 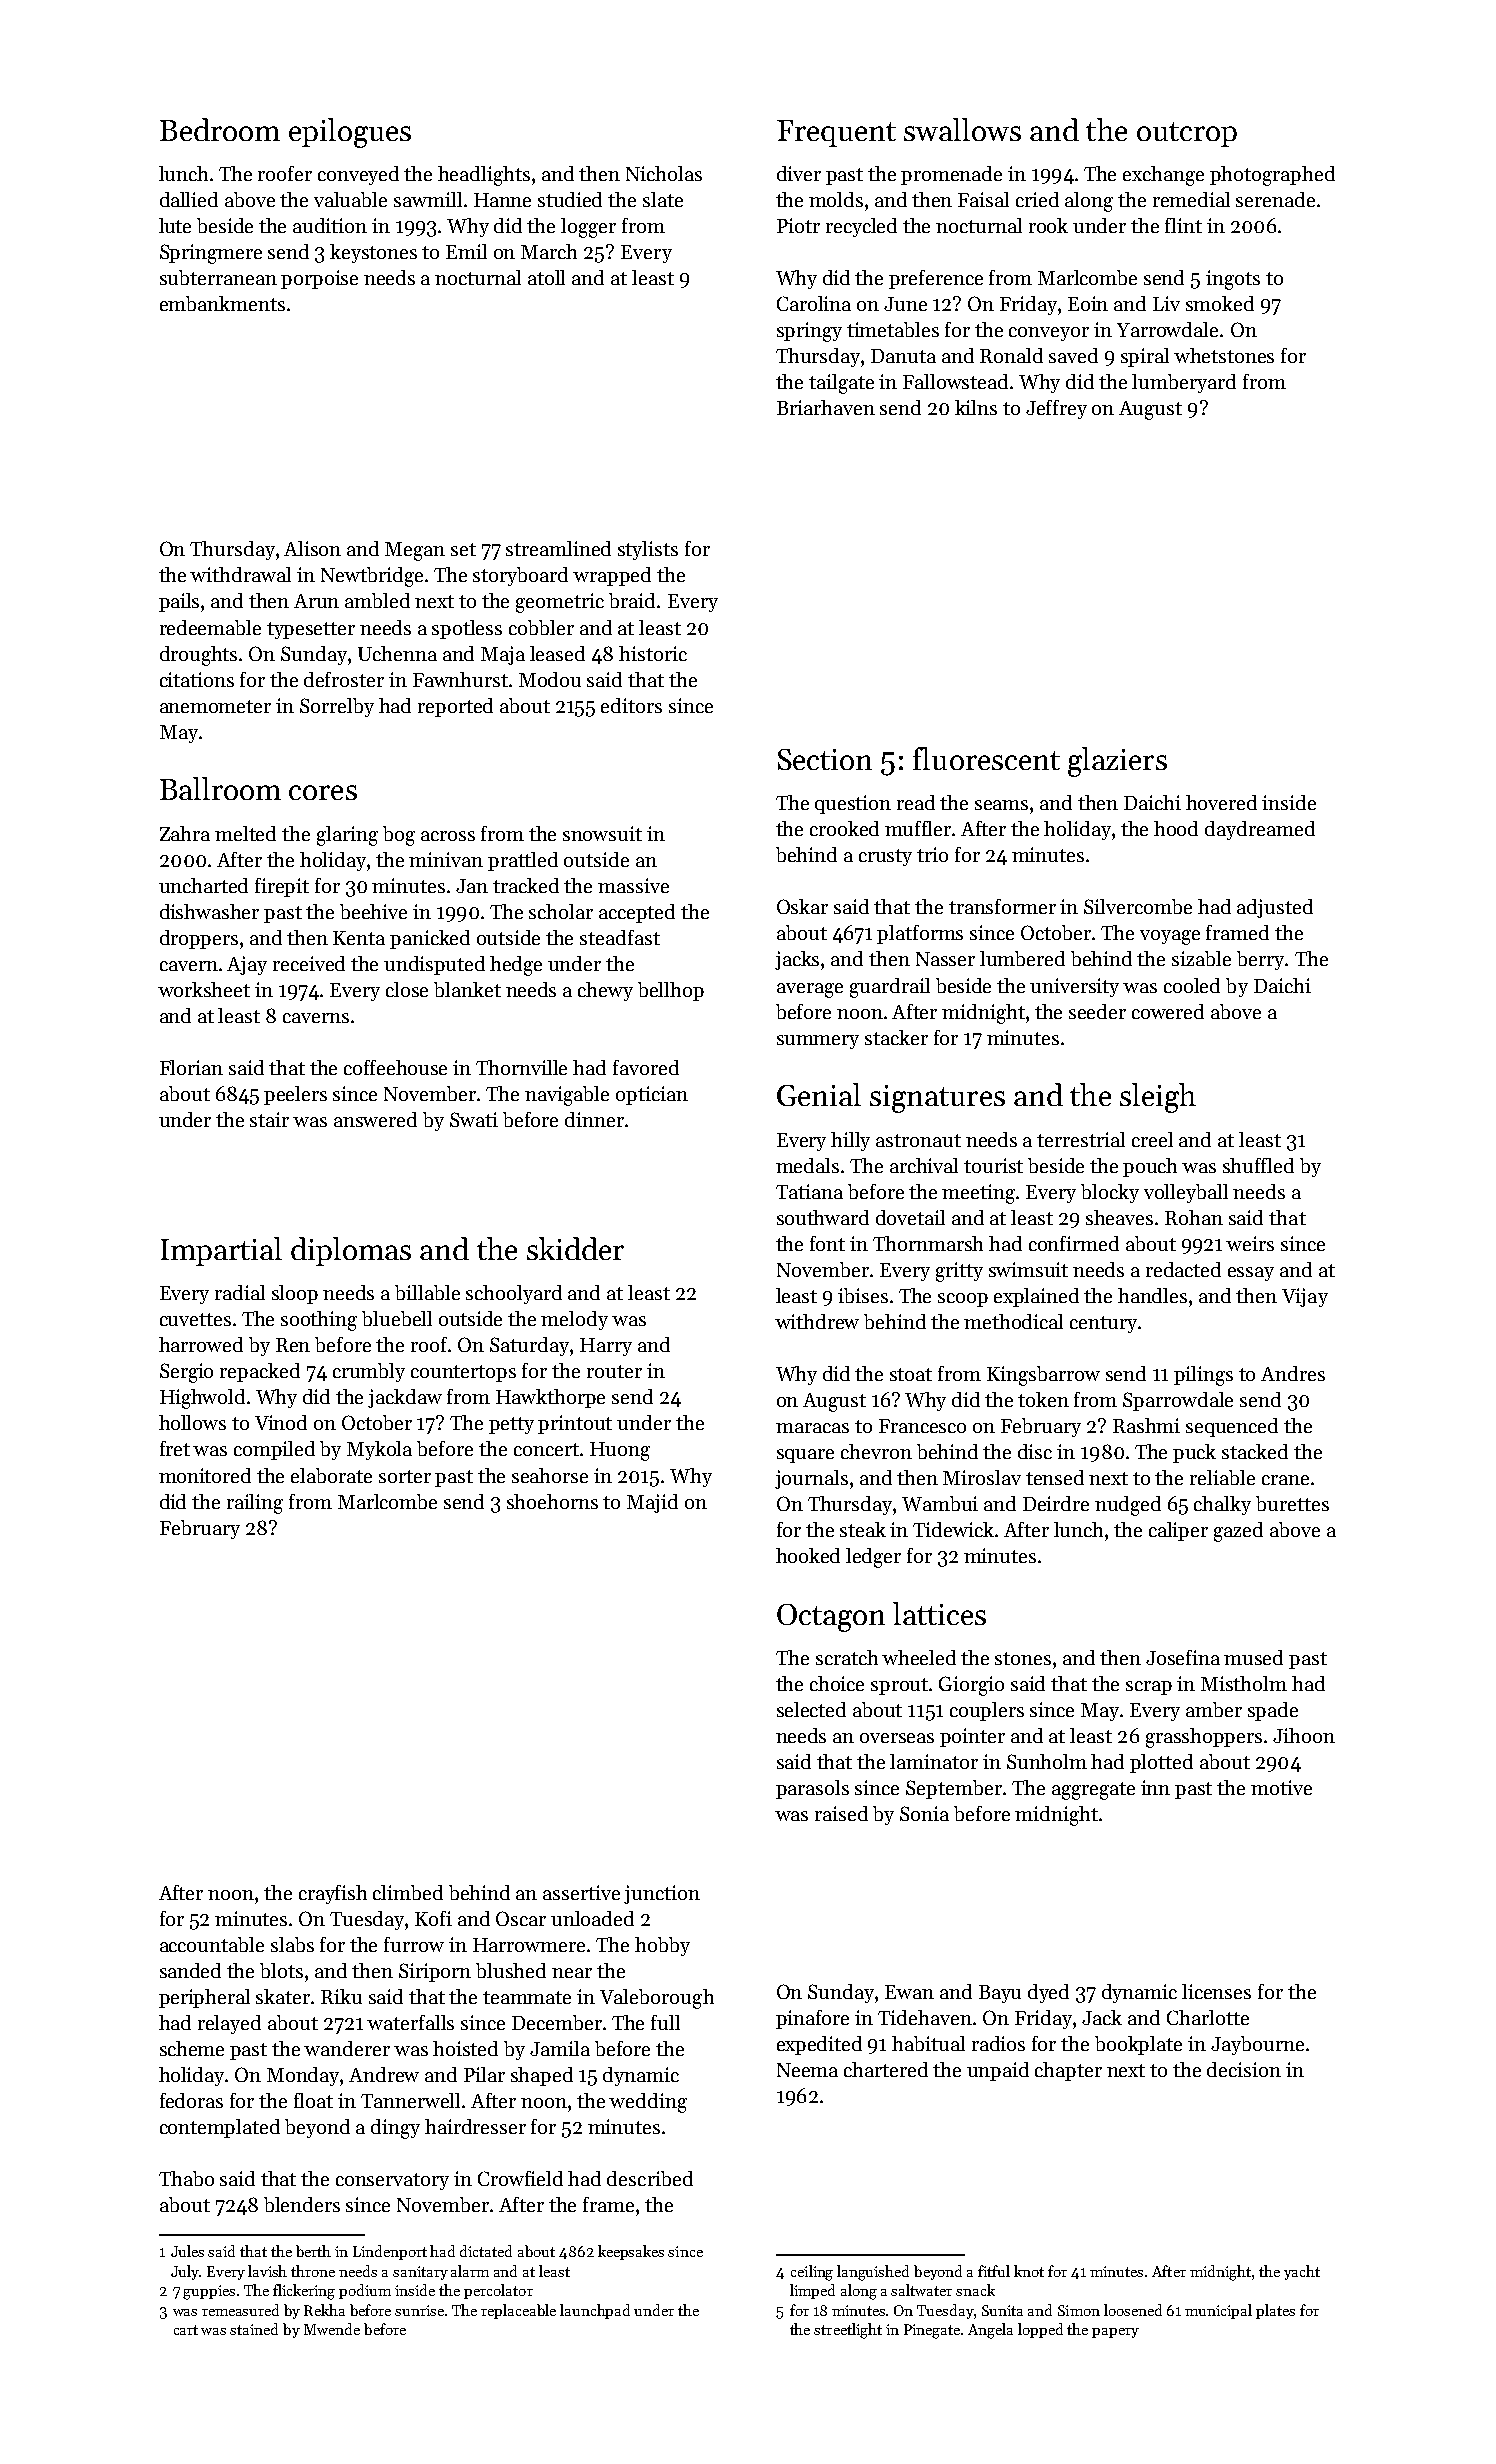 What do you see at coordinates (302, 2204) in the image?
I see `blenders` at bounding box center [302, 2204].
